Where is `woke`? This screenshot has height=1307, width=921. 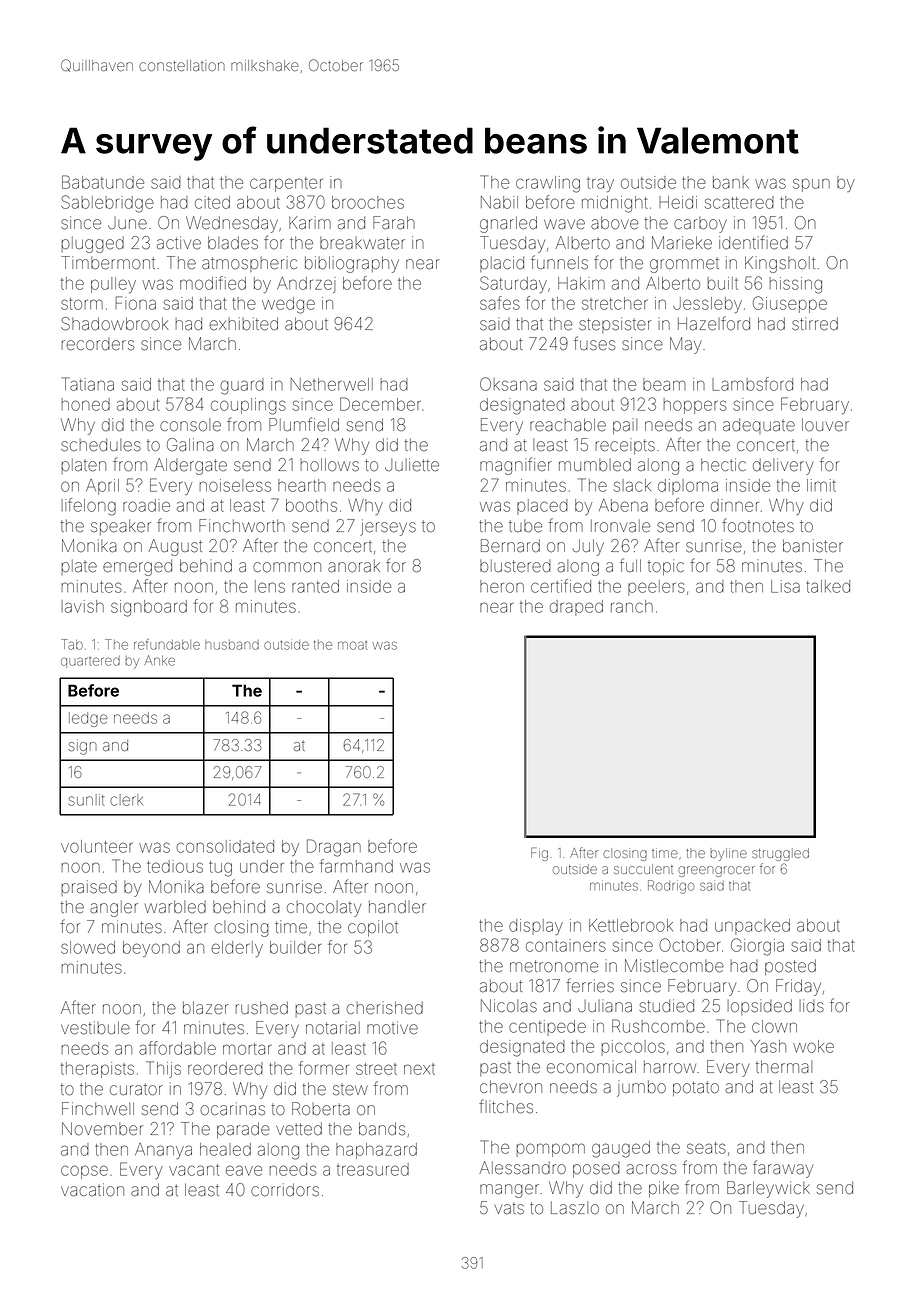 woke is located at coordinates (813, 1046).
